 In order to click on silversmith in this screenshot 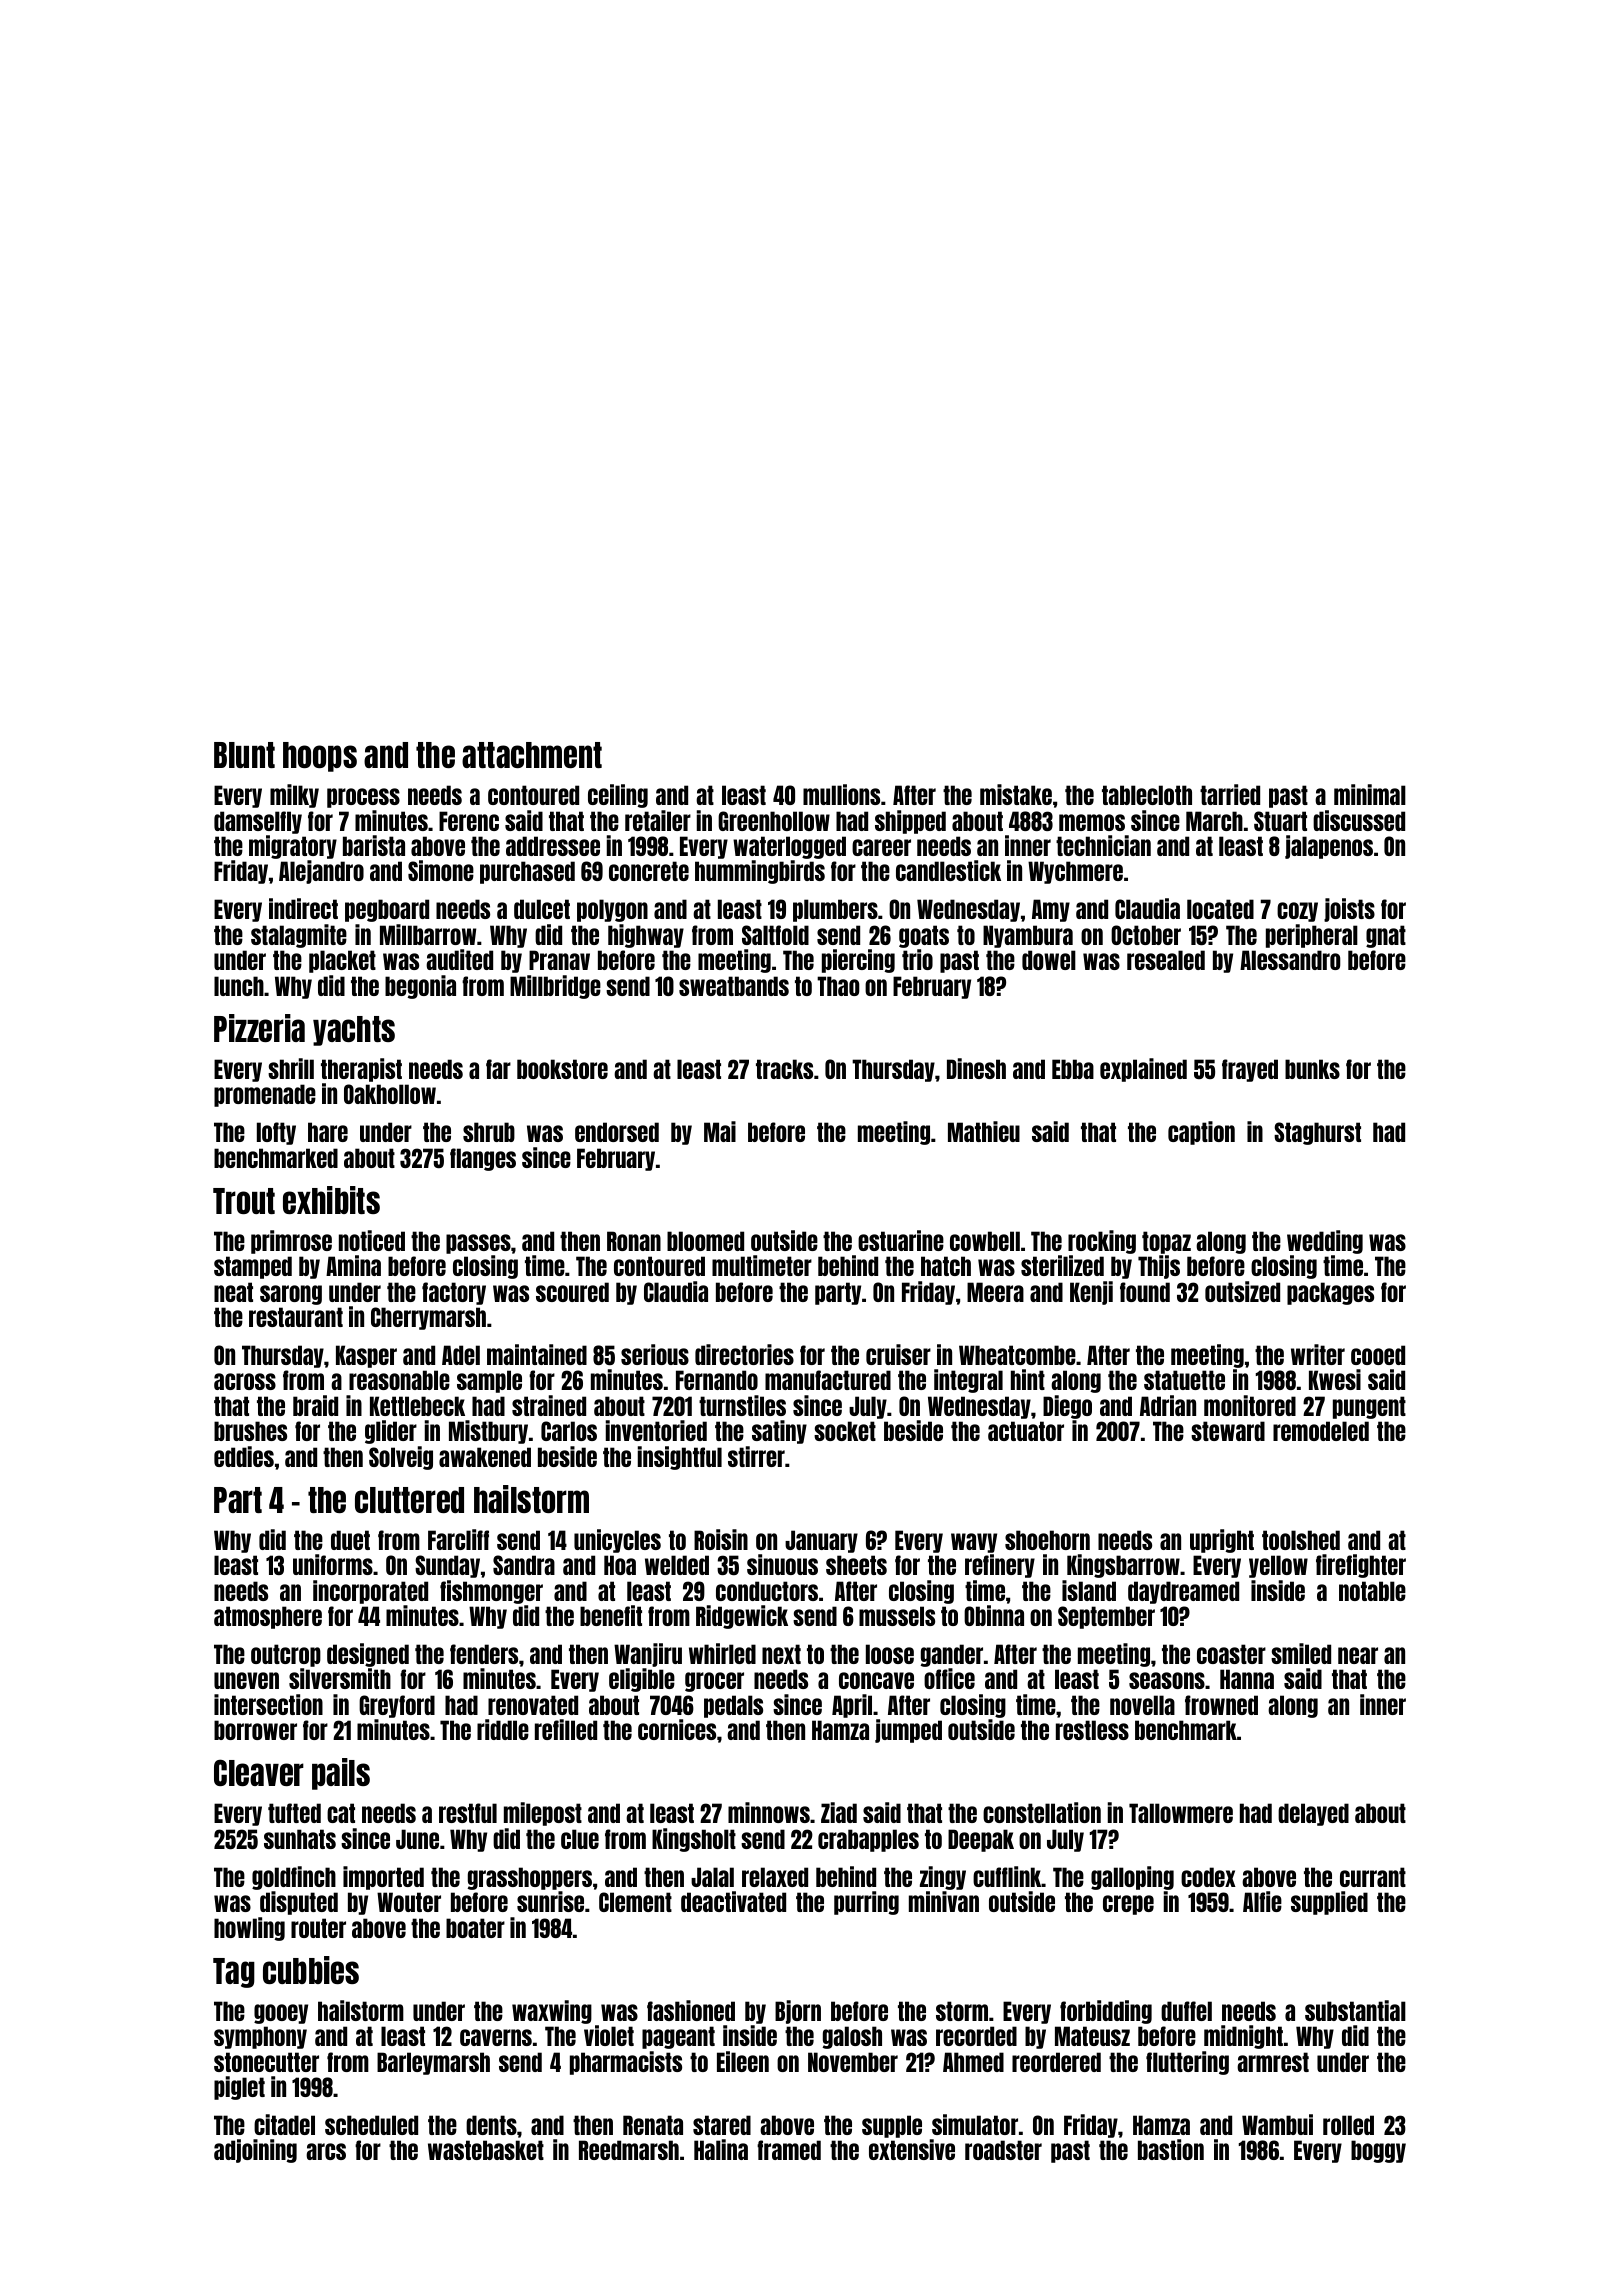, I will do `click(340, 1678)`.
